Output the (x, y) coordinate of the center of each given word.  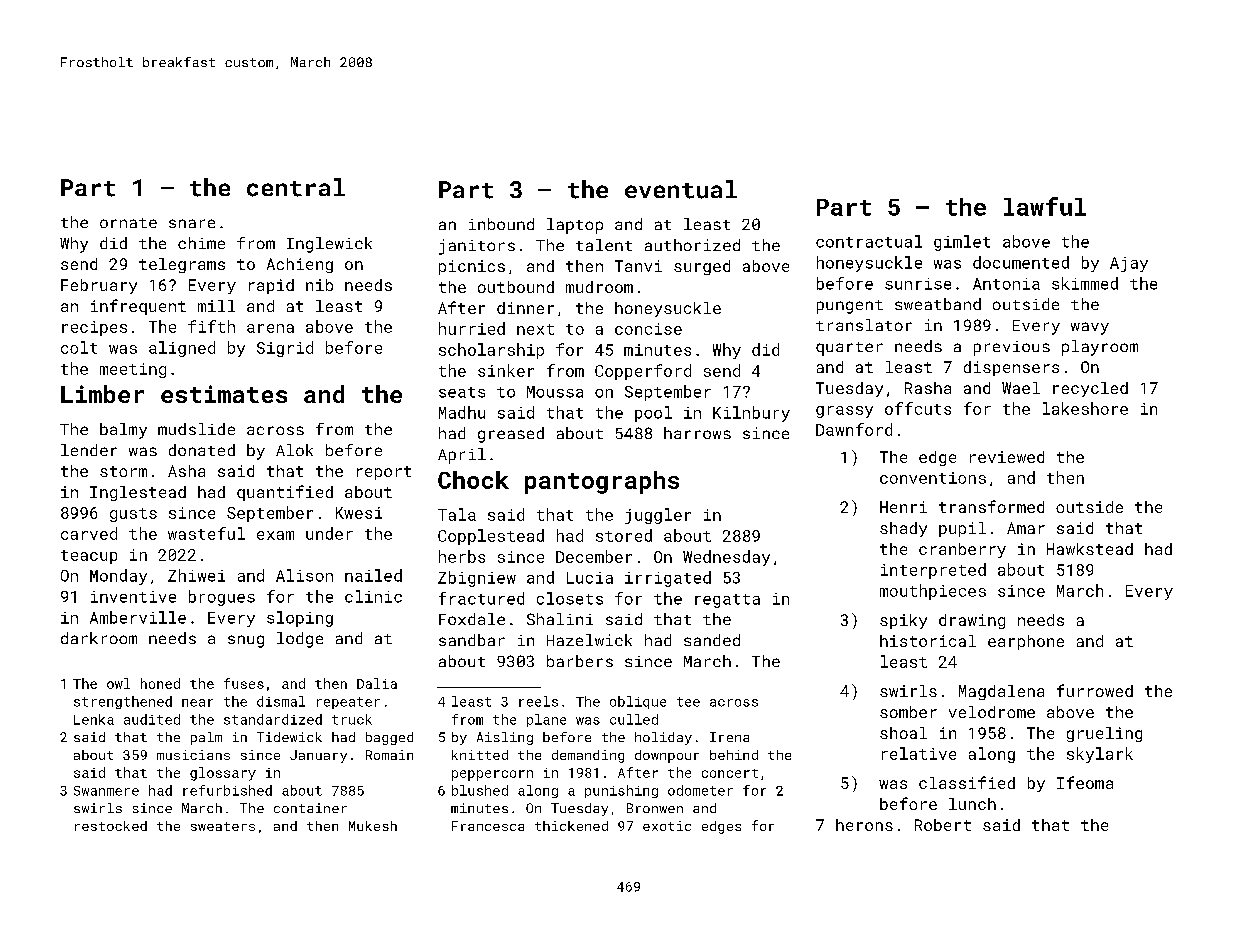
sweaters (223, 826)
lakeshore (1085, 408)
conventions (933, 478)
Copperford (643, 372)
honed (160, 683)
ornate (128, 223)
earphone (1026, 642)
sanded (712, 640)
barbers (580, 661)
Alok (294, 450)
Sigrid (285, 349)
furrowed (1095, 690)
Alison (304, 575)
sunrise (918, 284)
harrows (697, 433)
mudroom (599, 287)
